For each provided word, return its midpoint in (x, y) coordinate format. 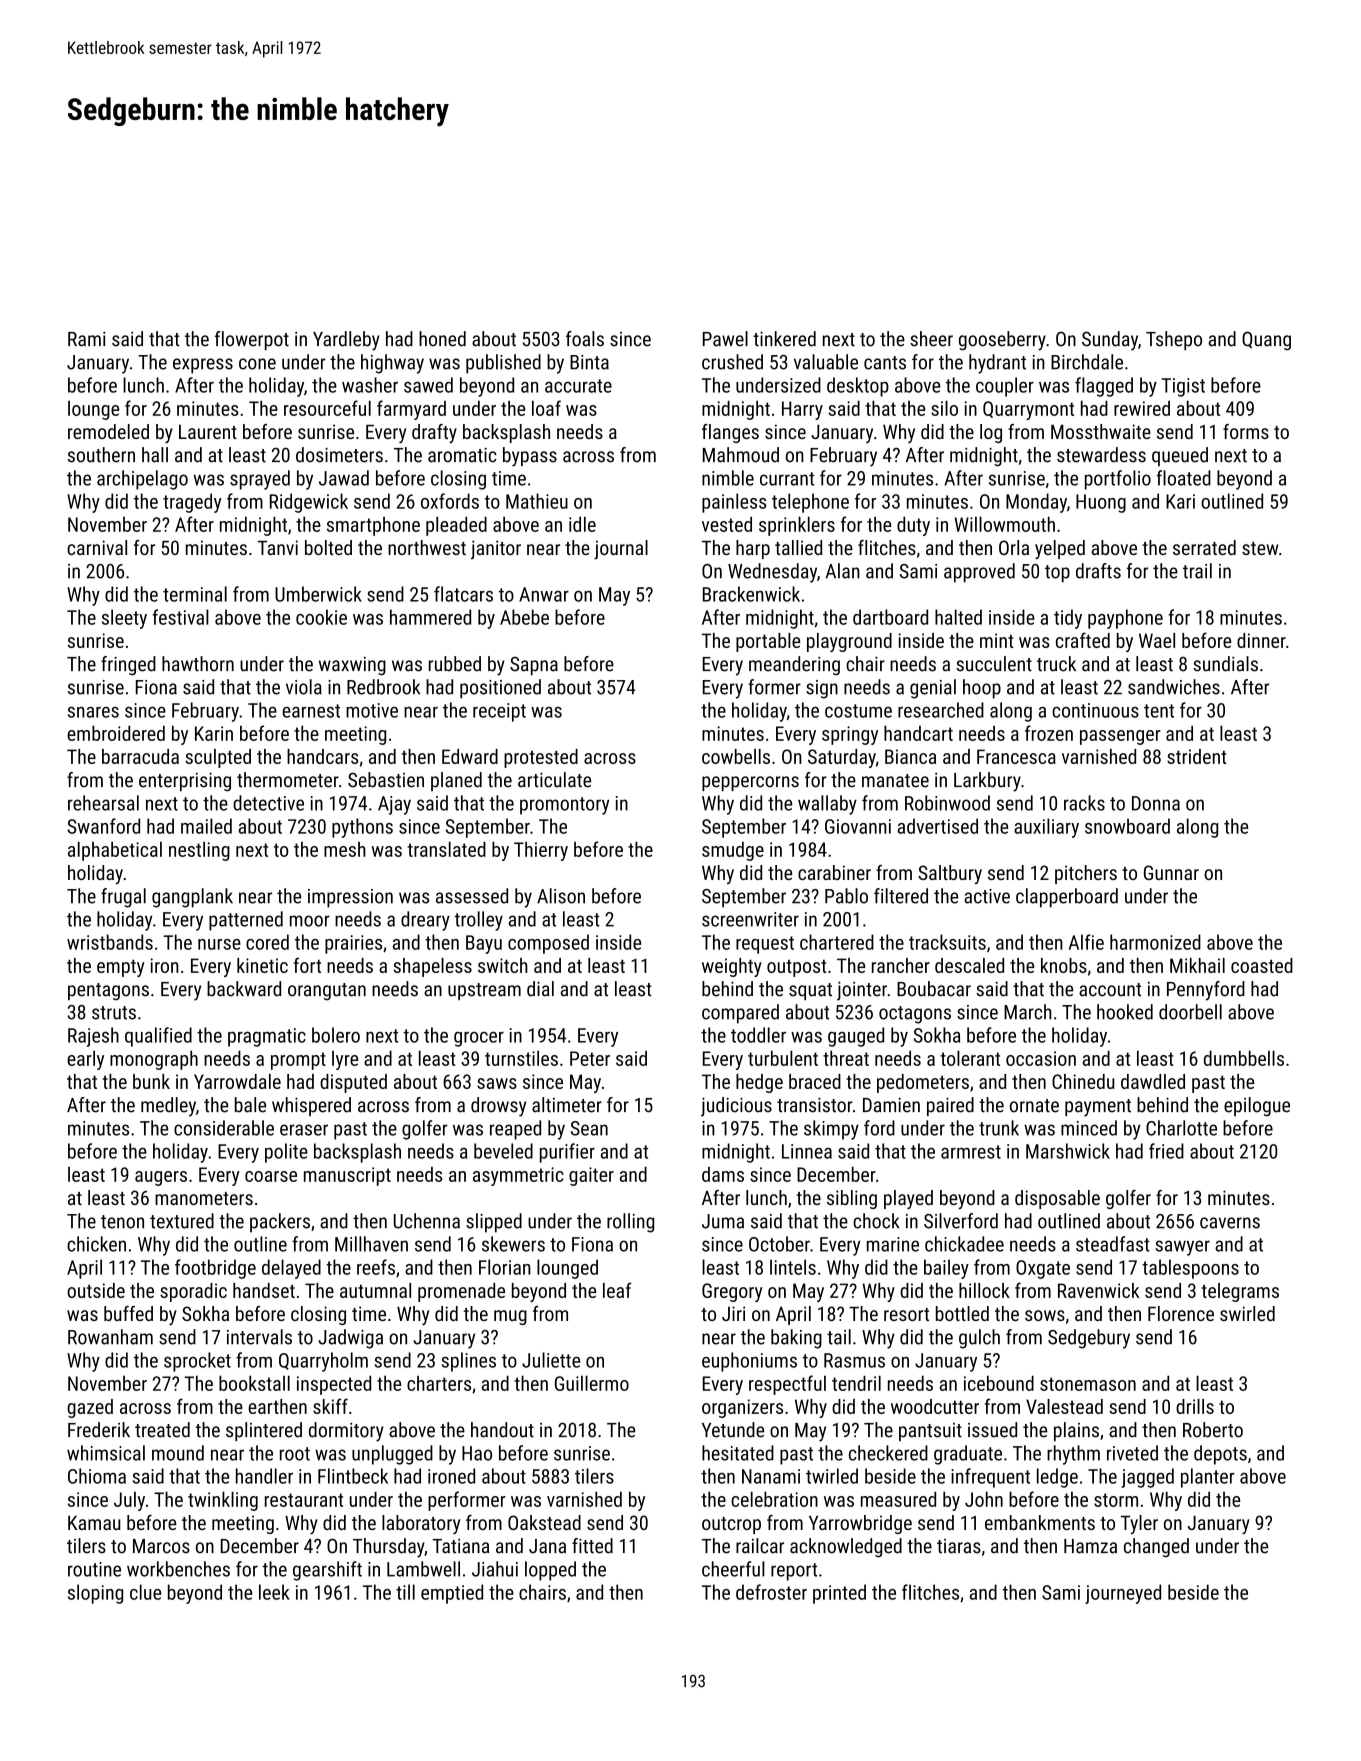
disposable (1057, 1199)
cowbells (736, 756)
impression (350, 898)
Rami (86, 339)
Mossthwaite (1101, 431)
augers (161, 1178)
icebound (999, 1383)
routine (94, 1569)
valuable (826, 362)
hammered (430, 617)
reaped (515, 1130)
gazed (90, 1408)
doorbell (1190, 1012)
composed (548, 944)
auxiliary (1046, 828)
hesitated (738, 1453)
